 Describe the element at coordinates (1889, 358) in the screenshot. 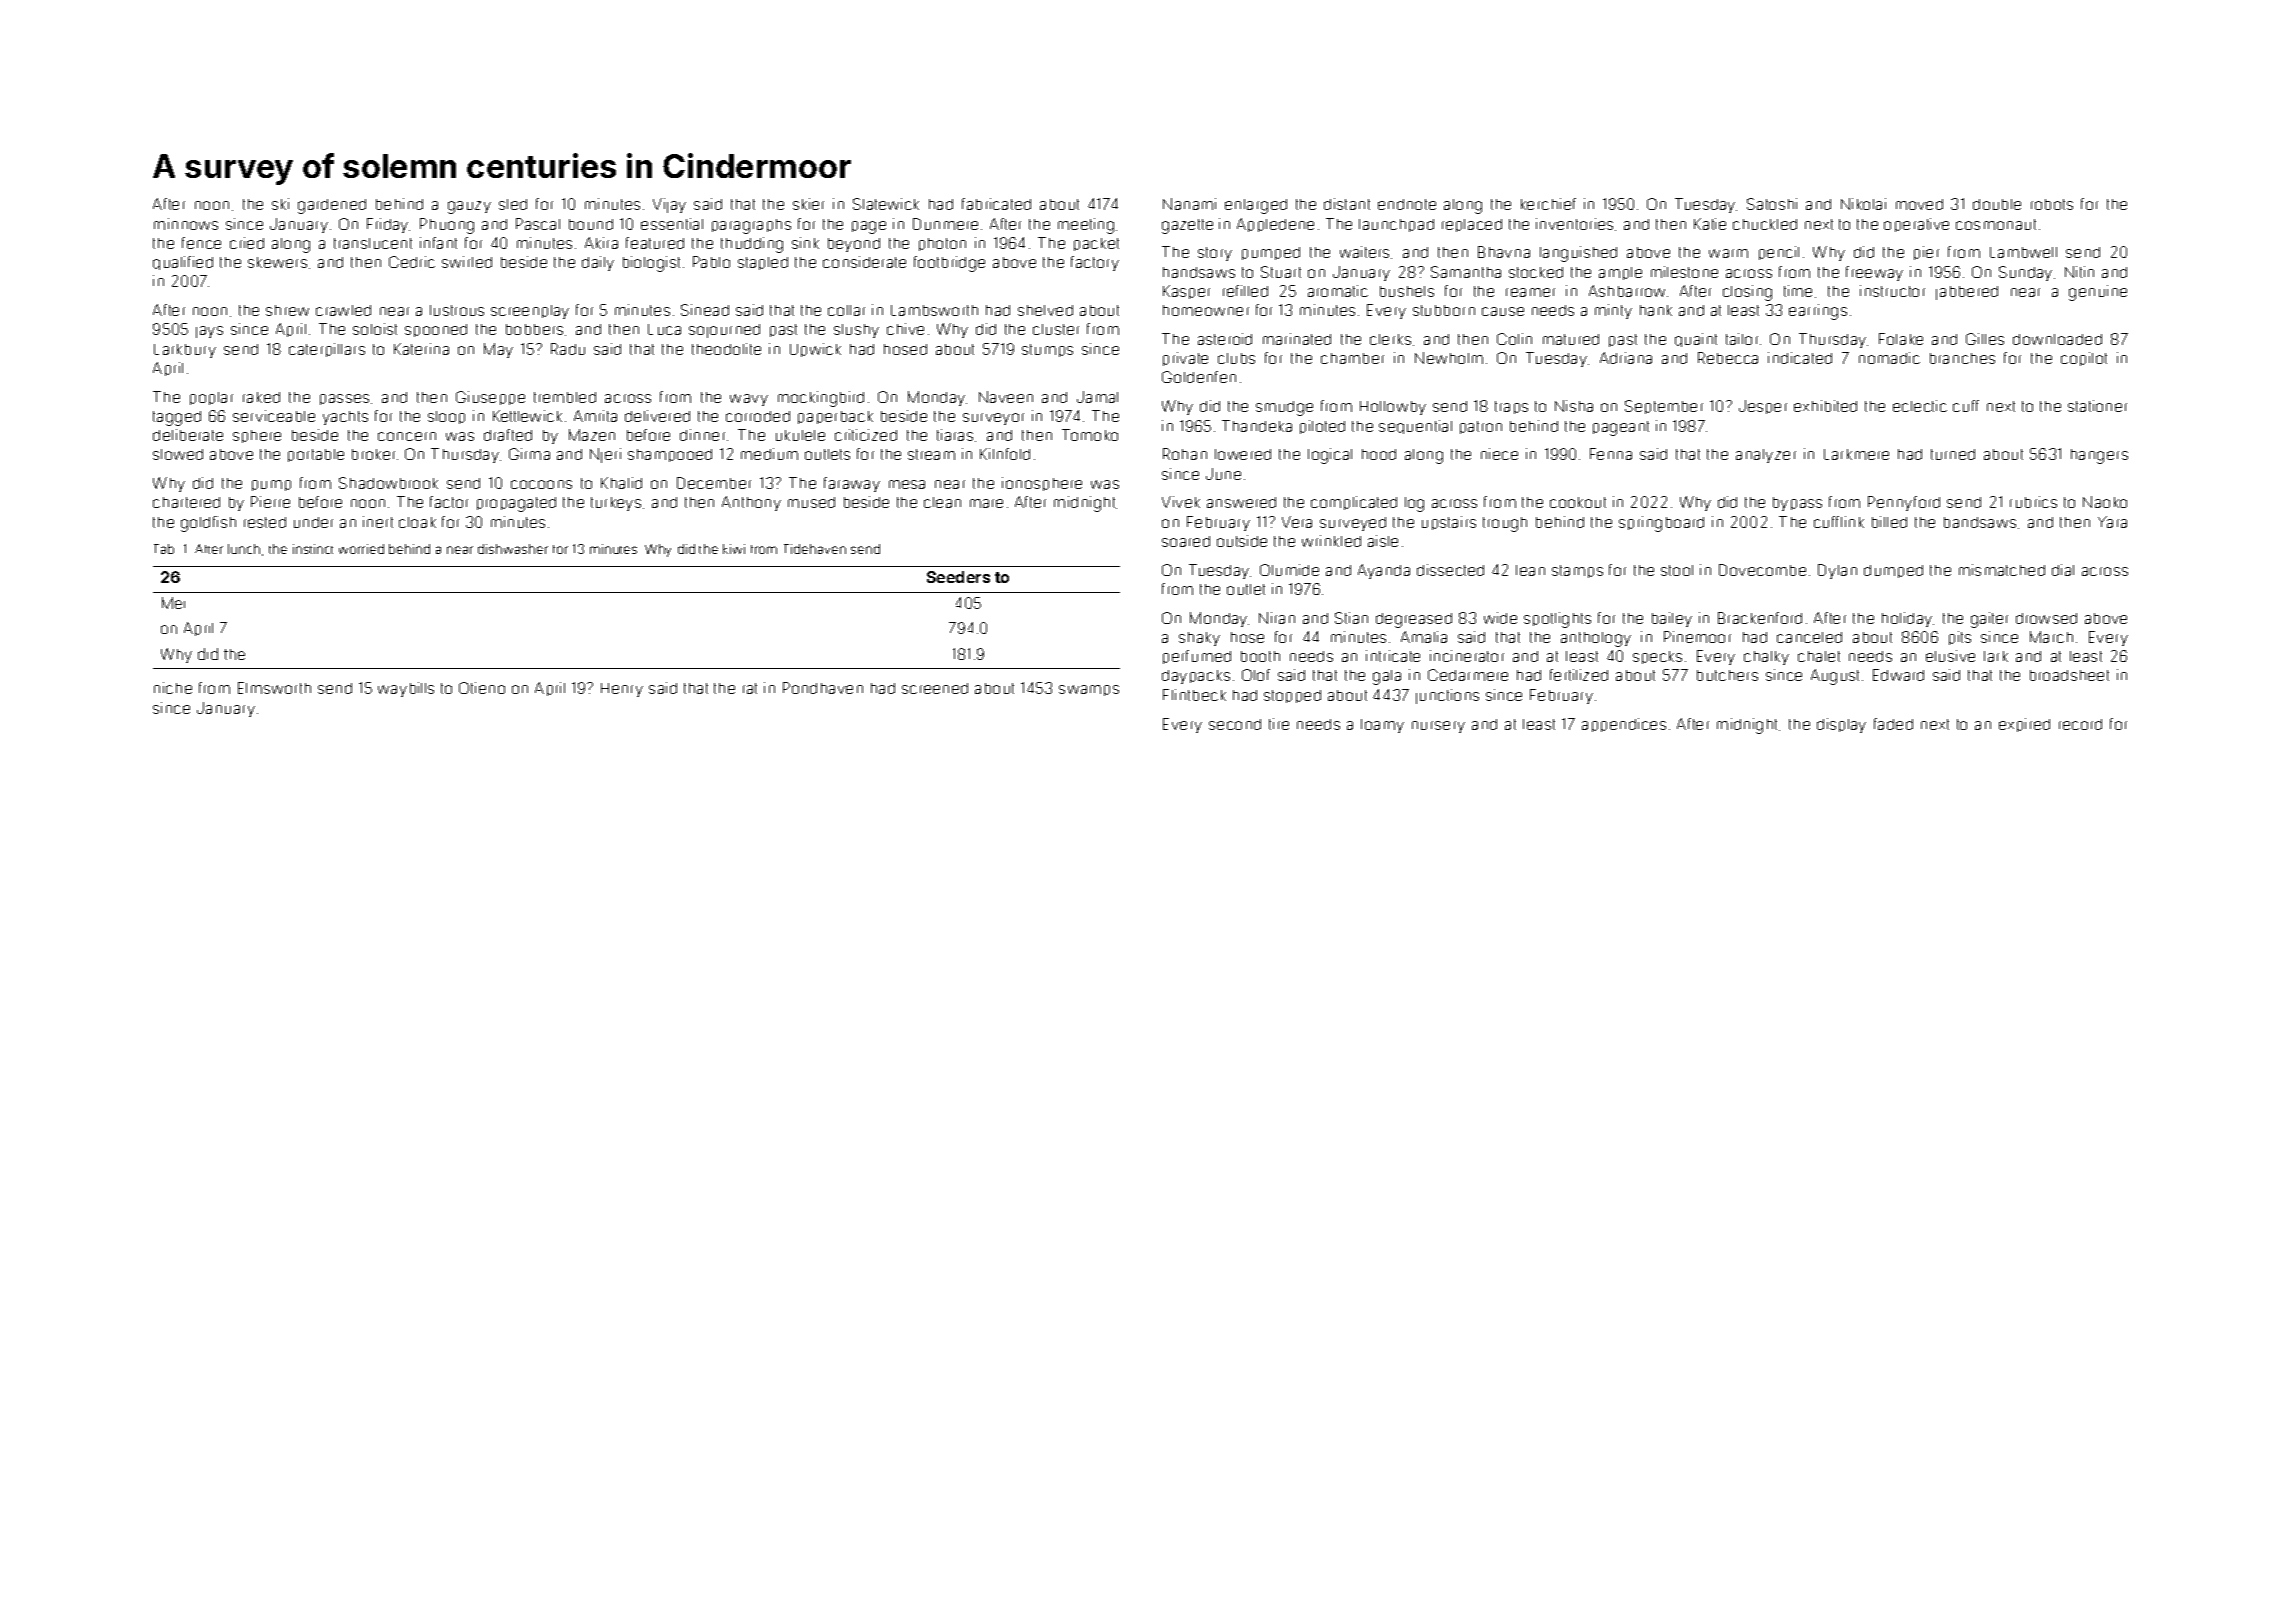

I see `nomadic` at that location.
